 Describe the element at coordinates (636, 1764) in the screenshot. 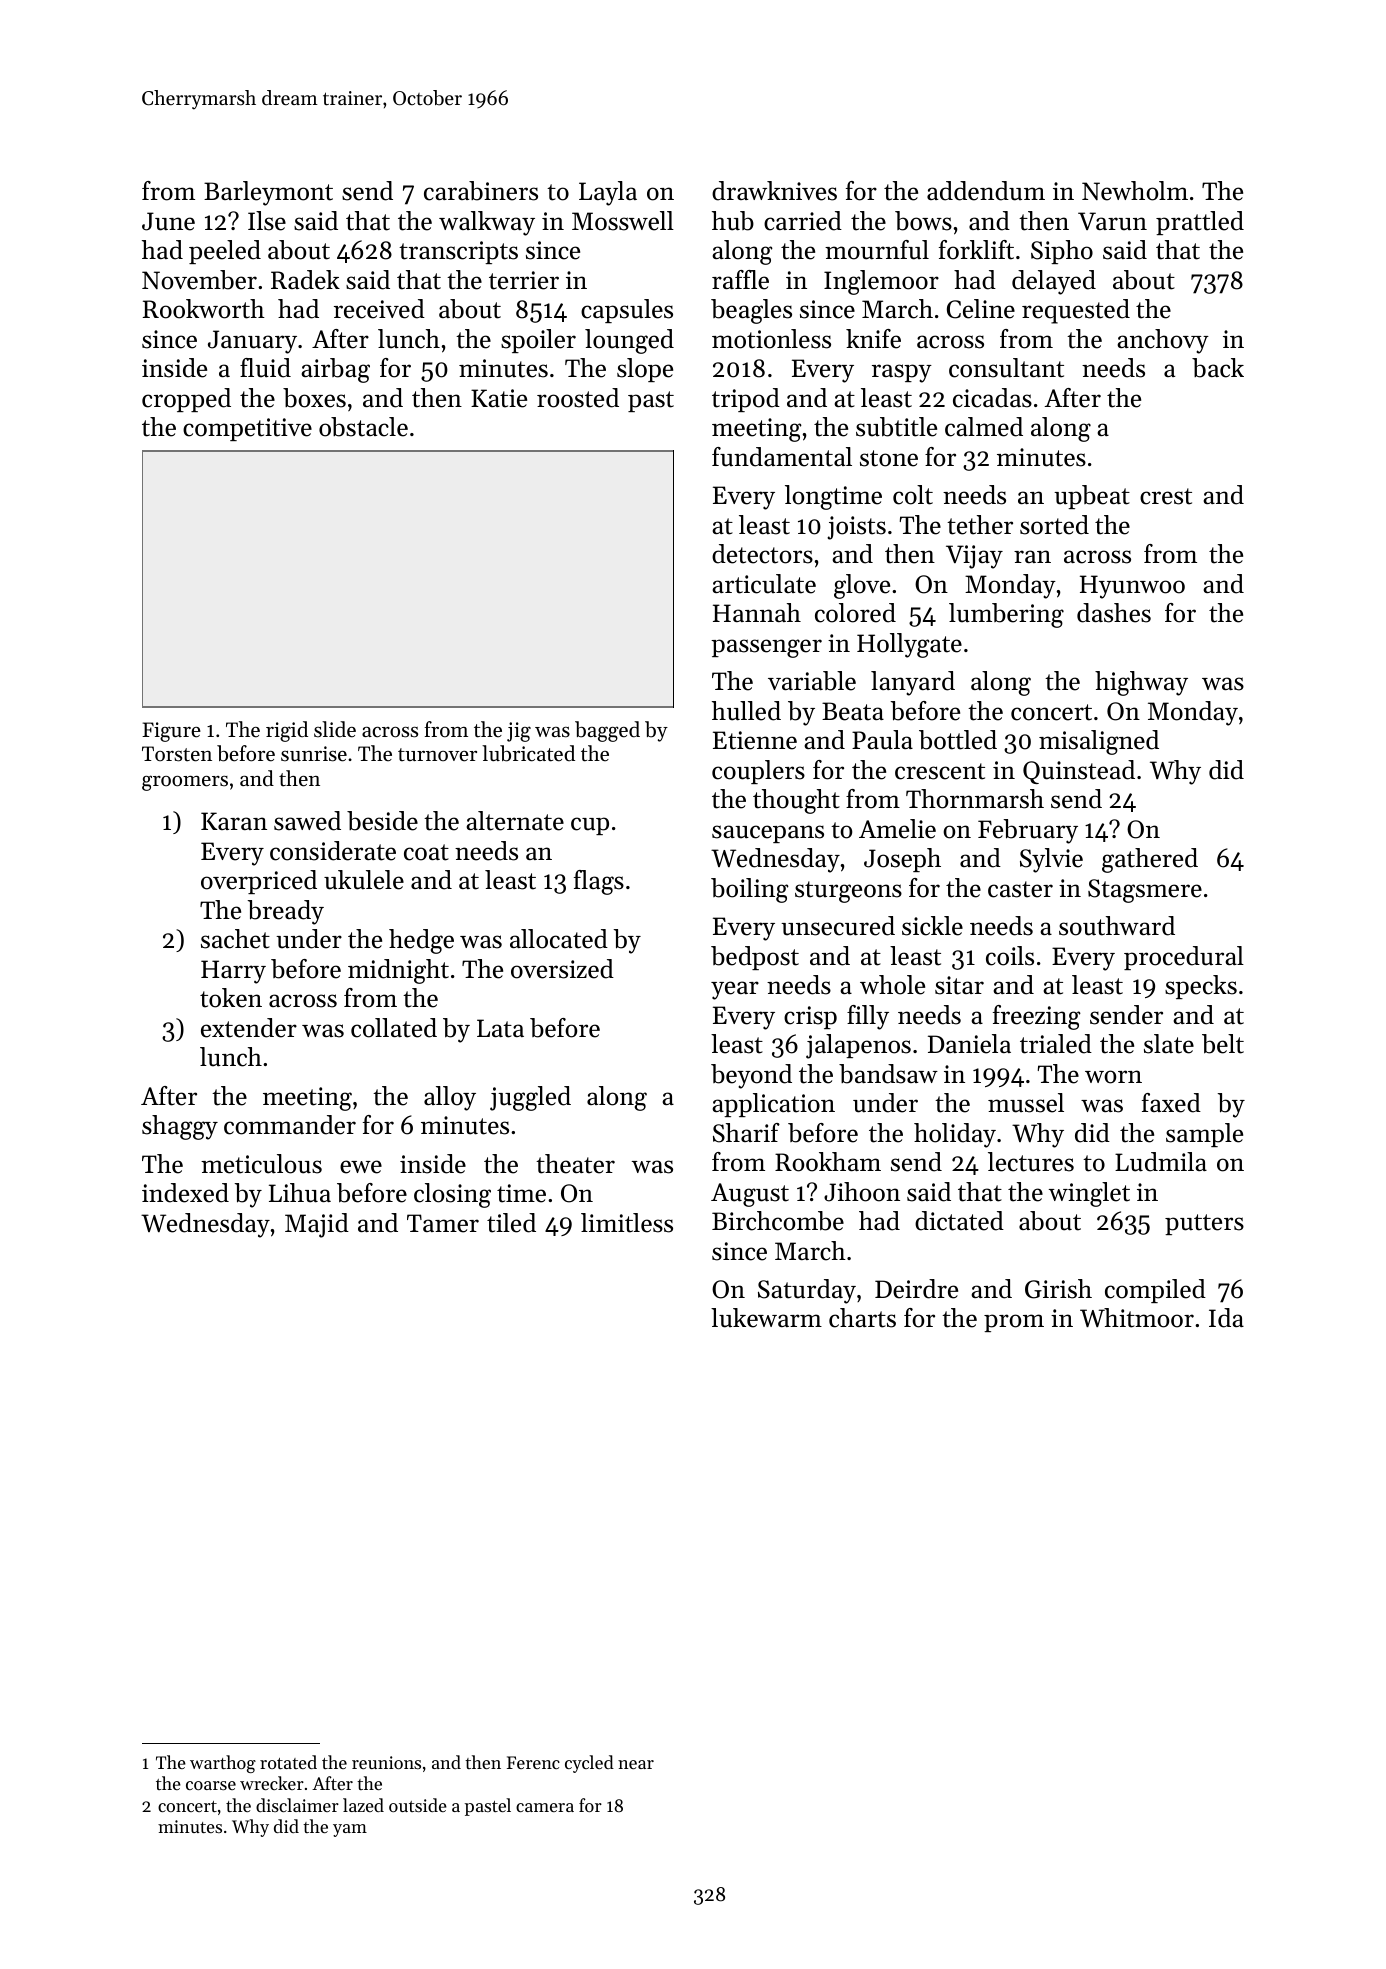

I see `near` at that location.
